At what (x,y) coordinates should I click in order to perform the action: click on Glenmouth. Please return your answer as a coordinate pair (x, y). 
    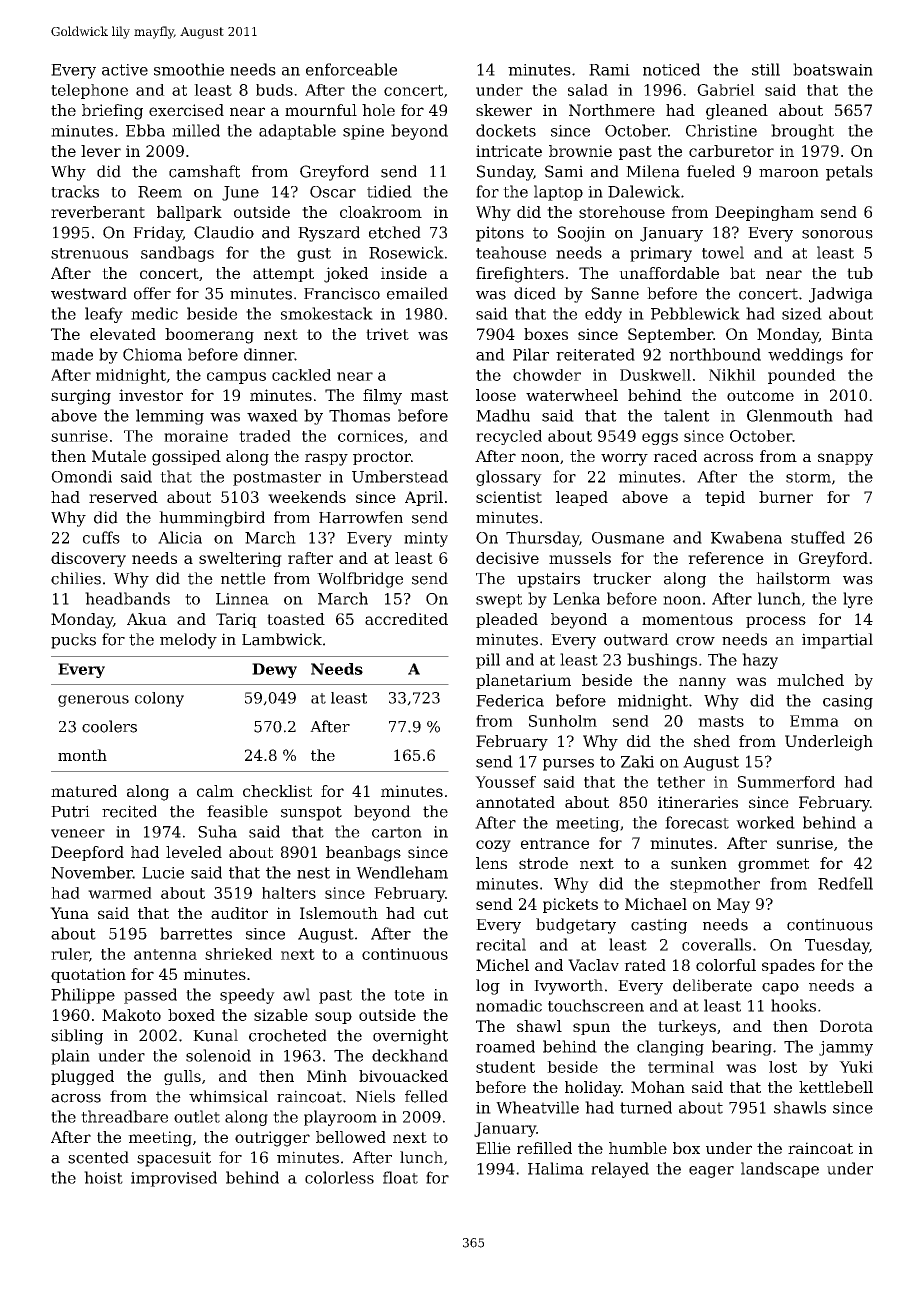
    Looking at the image, I should click on (790, 415).
